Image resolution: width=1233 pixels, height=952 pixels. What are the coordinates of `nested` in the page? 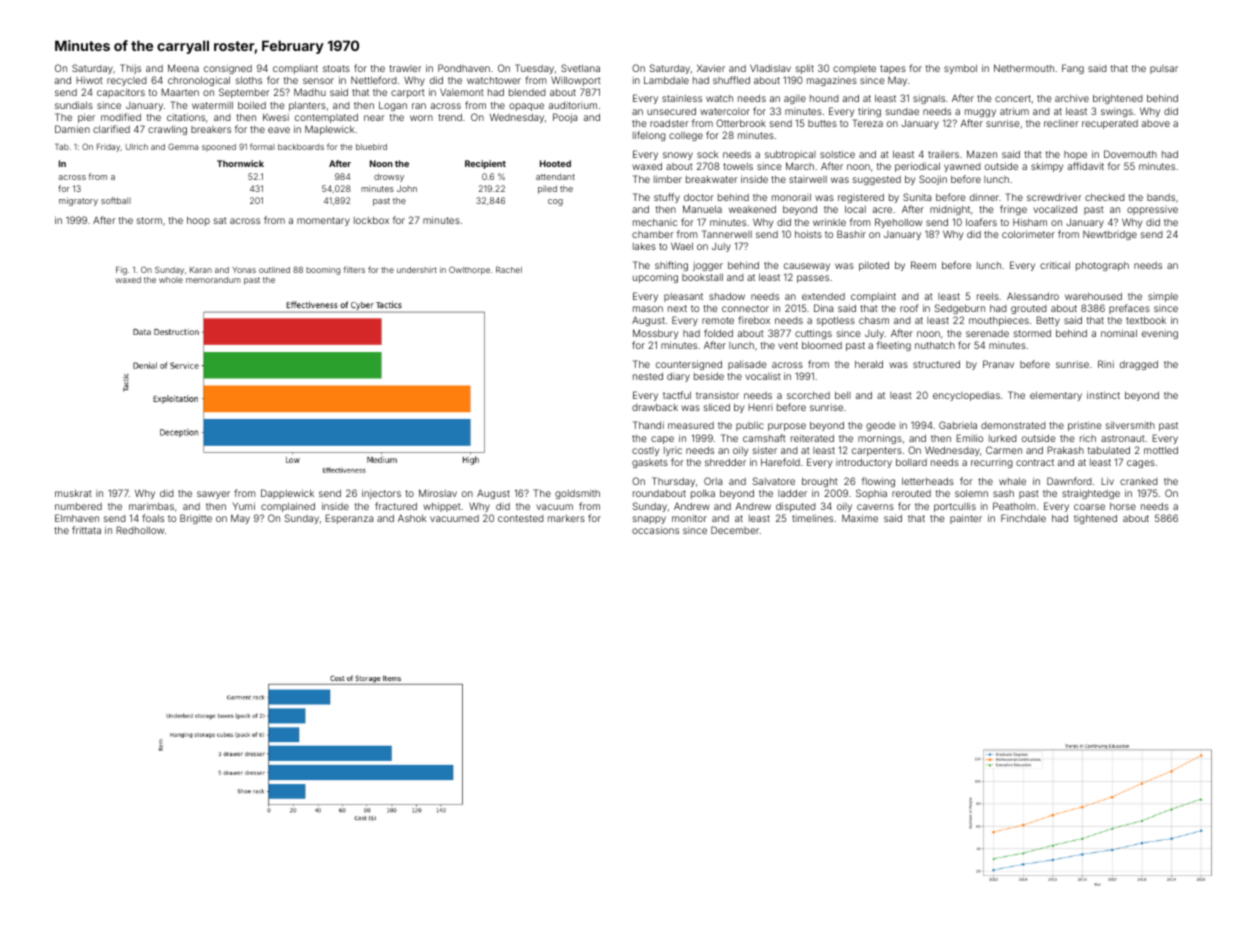 It's located at (648, 376).
